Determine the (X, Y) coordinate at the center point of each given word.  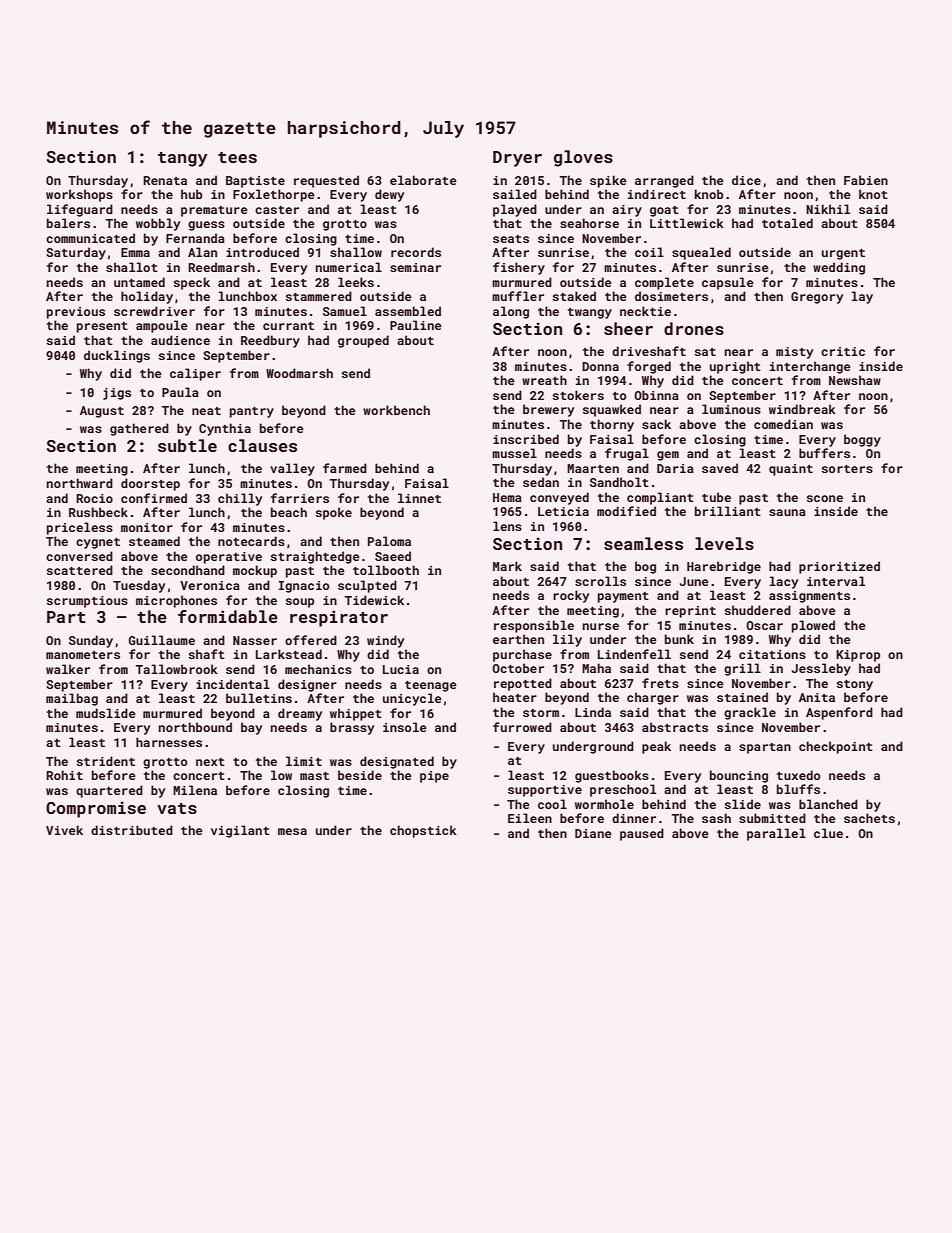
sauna (787, 512)
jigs (117, 394)
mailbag (72, 699)
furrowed (522, 727)
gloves (583, 158)
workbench (396, 410)
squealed (701, 253)
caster (277, 210)
